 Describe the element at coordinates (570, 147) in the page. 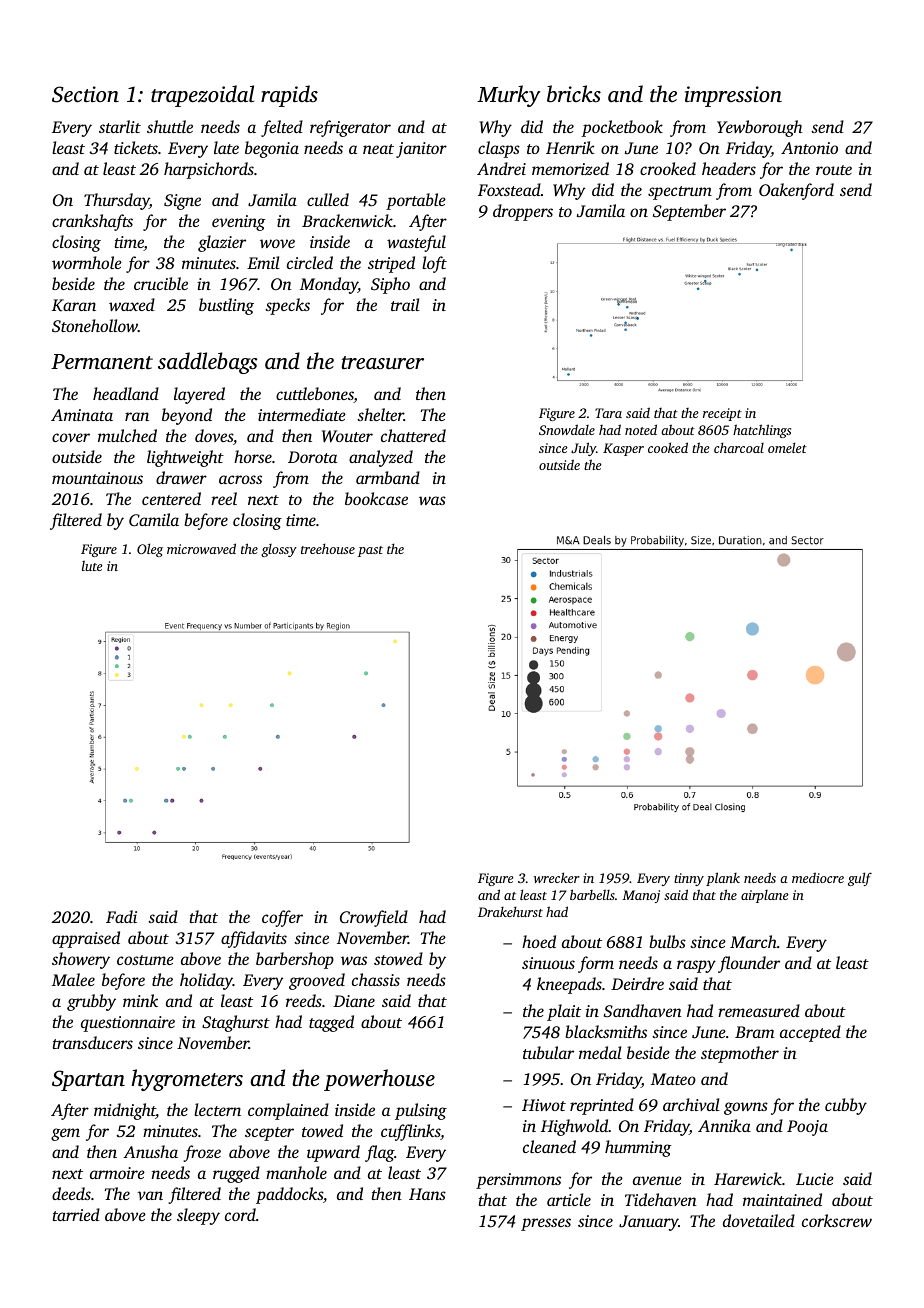

I see `Henrik` at that location.
